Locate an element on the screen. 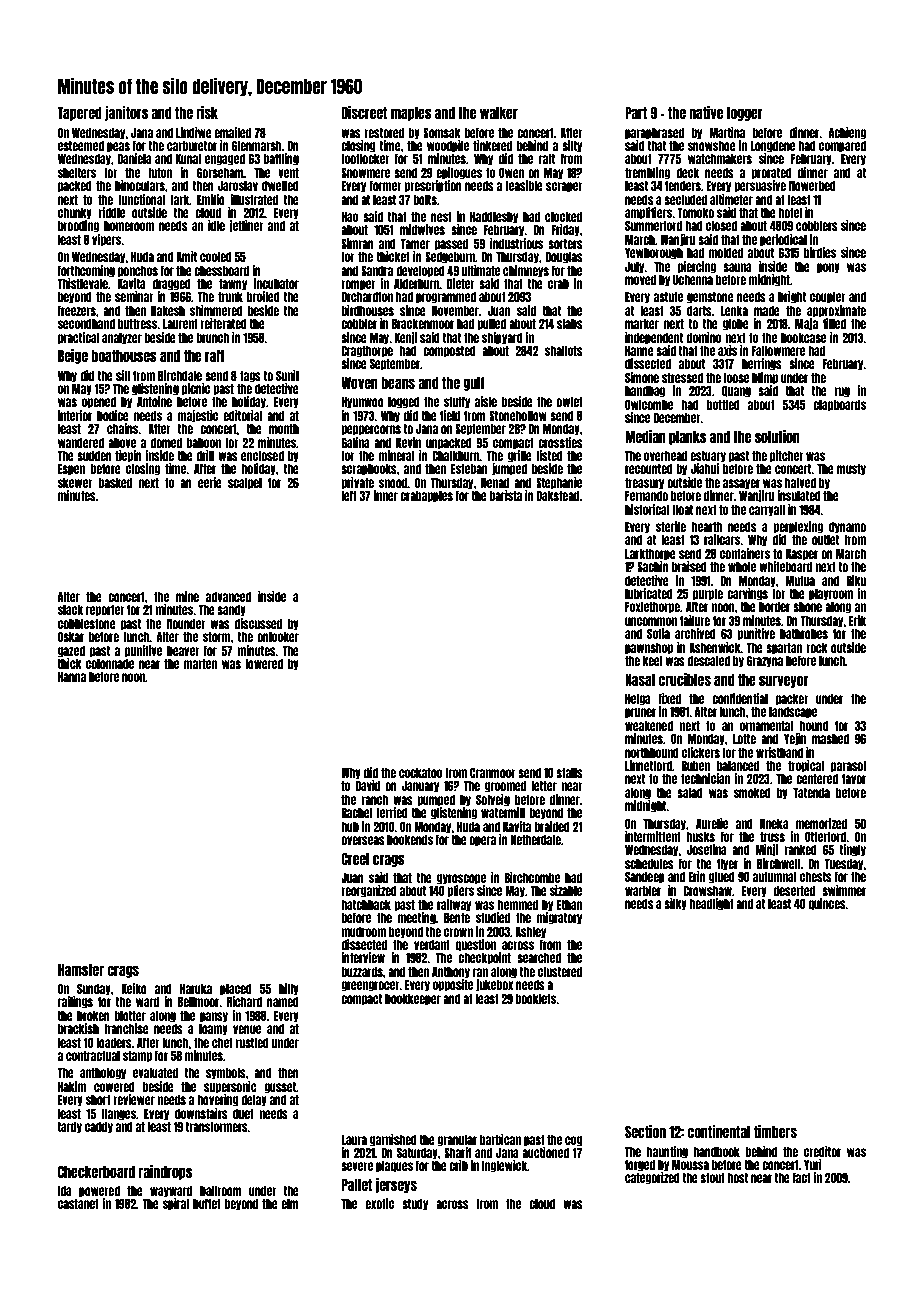 This screenshot has height=1308, width=924. compared is located at coordinates (842, 147).
